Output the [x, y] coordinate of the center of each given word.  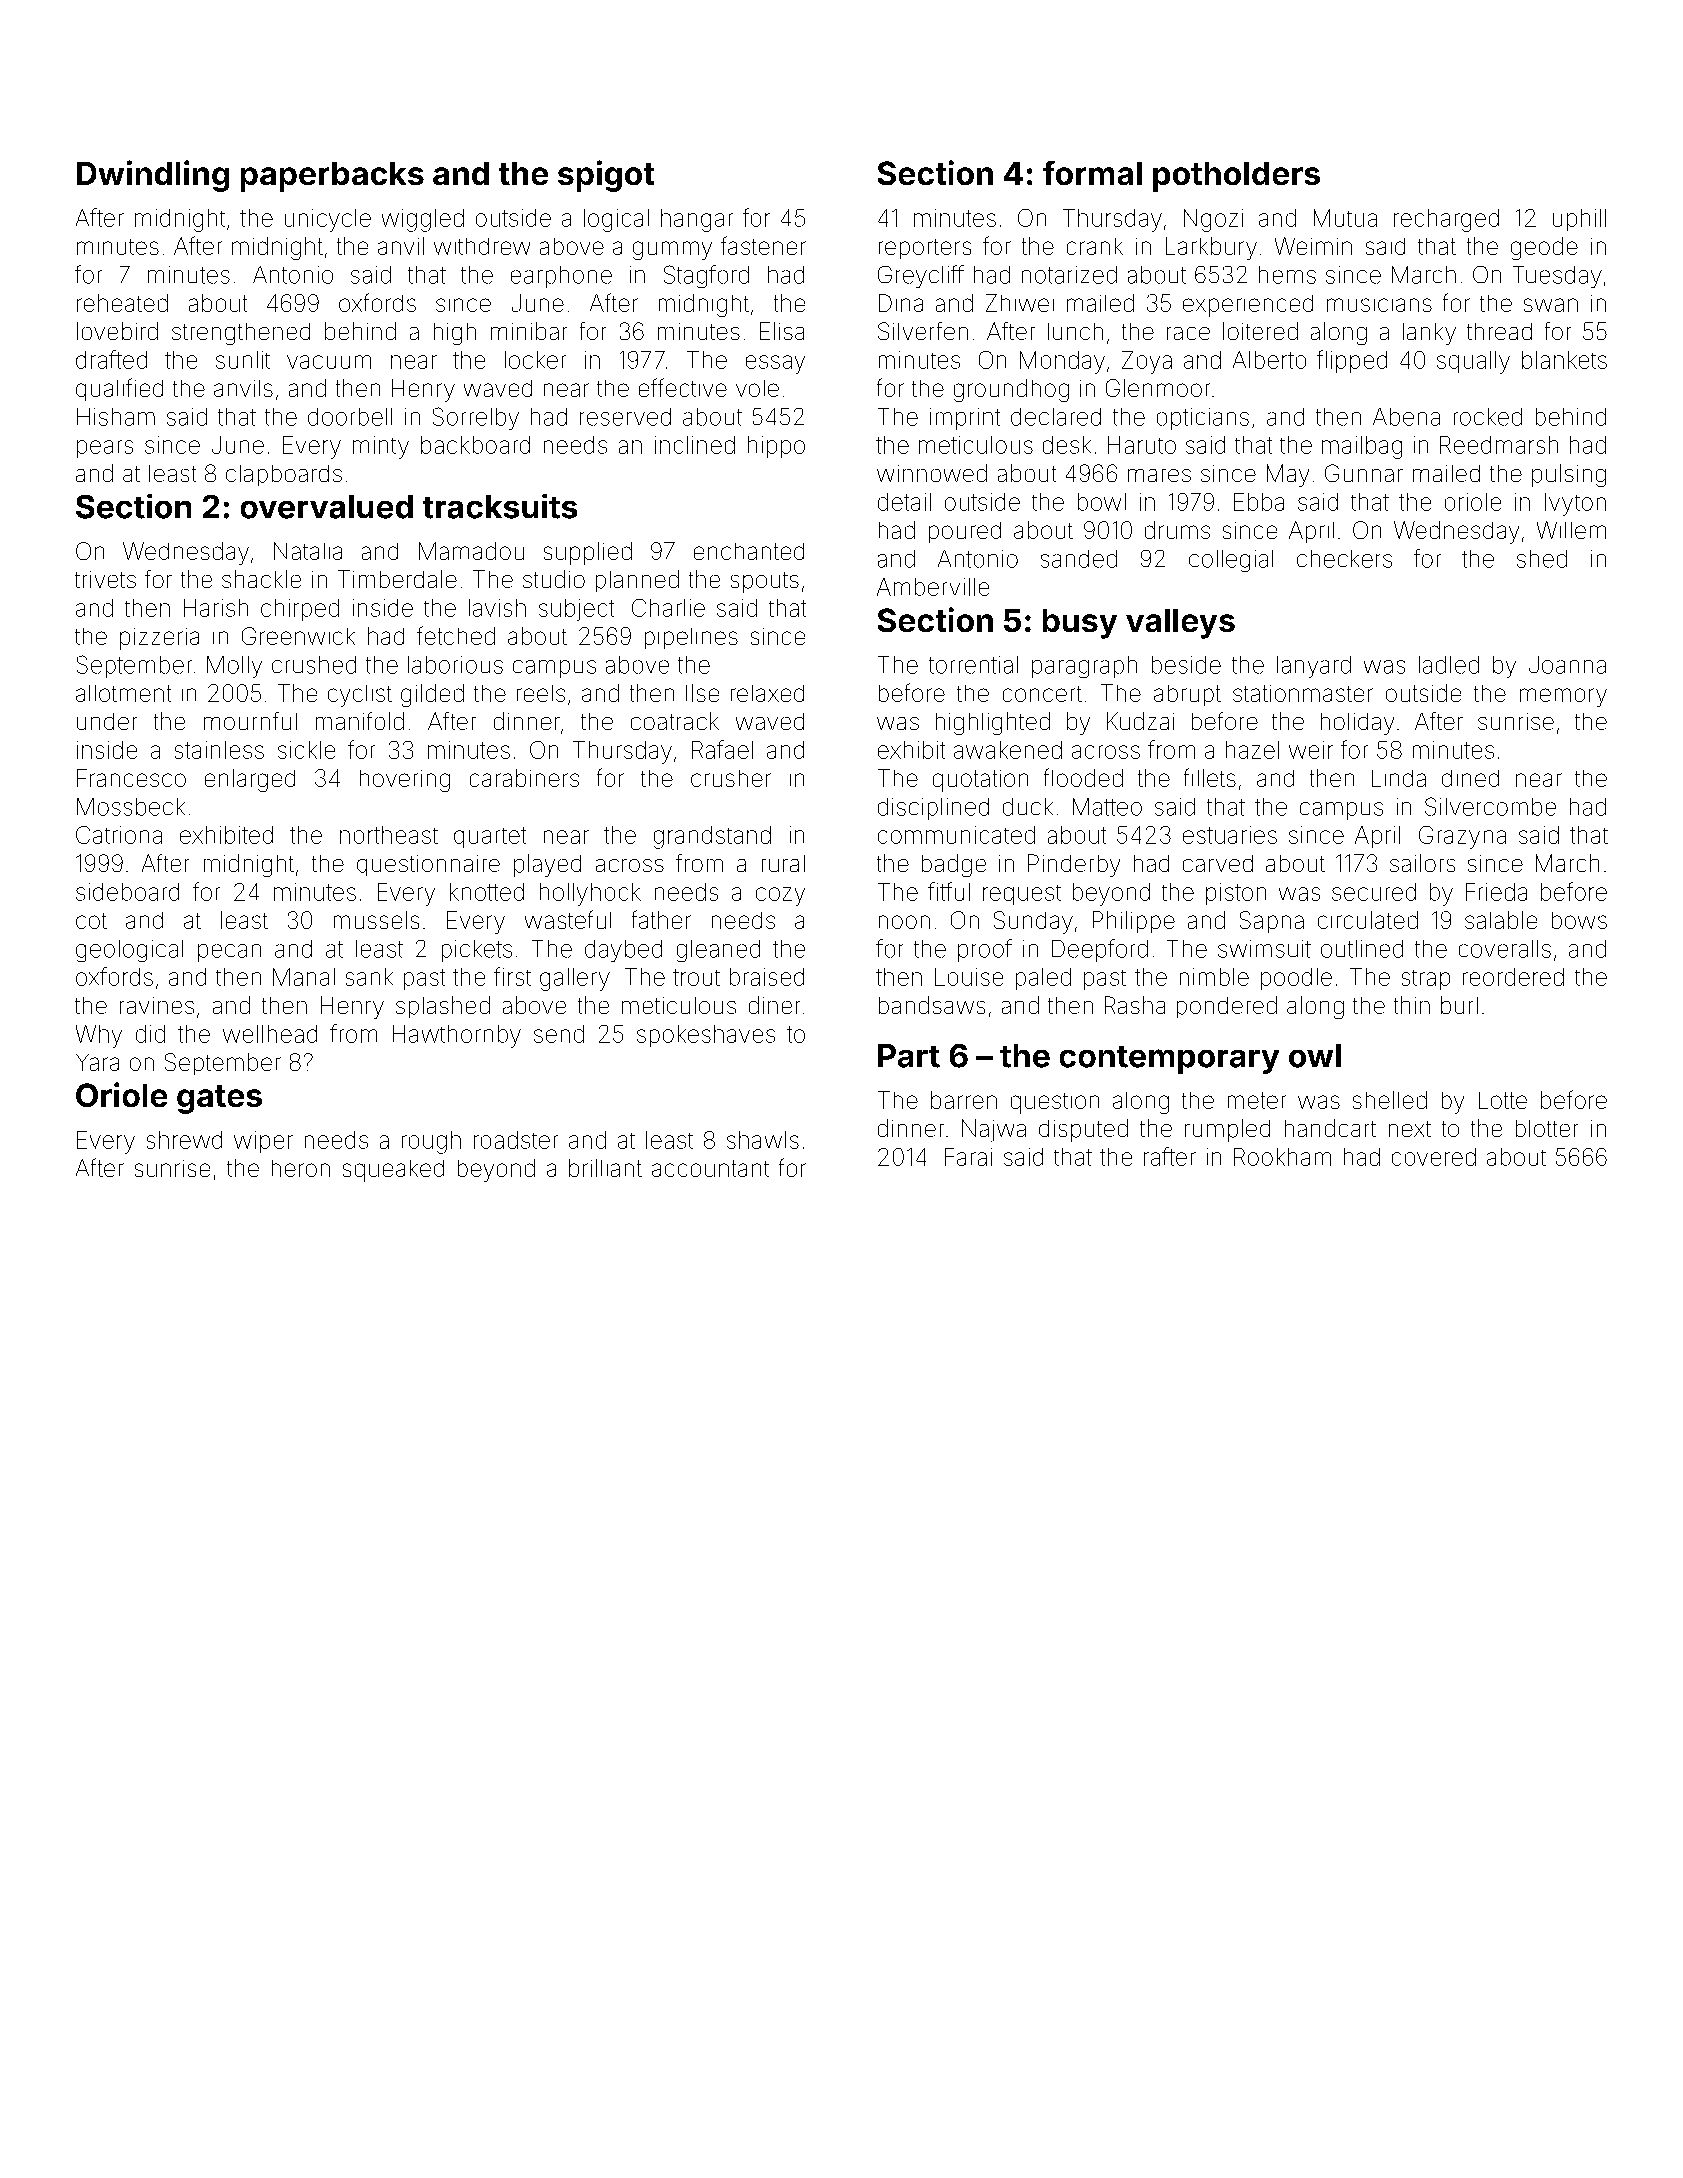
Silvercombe [1490, 806]
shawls [763, 1140]
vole [757, 388]
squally [1473, 362]
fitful [949, 891]
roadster [516, 1140]
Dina [901, 303]
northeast [389, 835]
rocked [1488, 417]
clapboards [284, 475]
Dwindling [153, 176]
